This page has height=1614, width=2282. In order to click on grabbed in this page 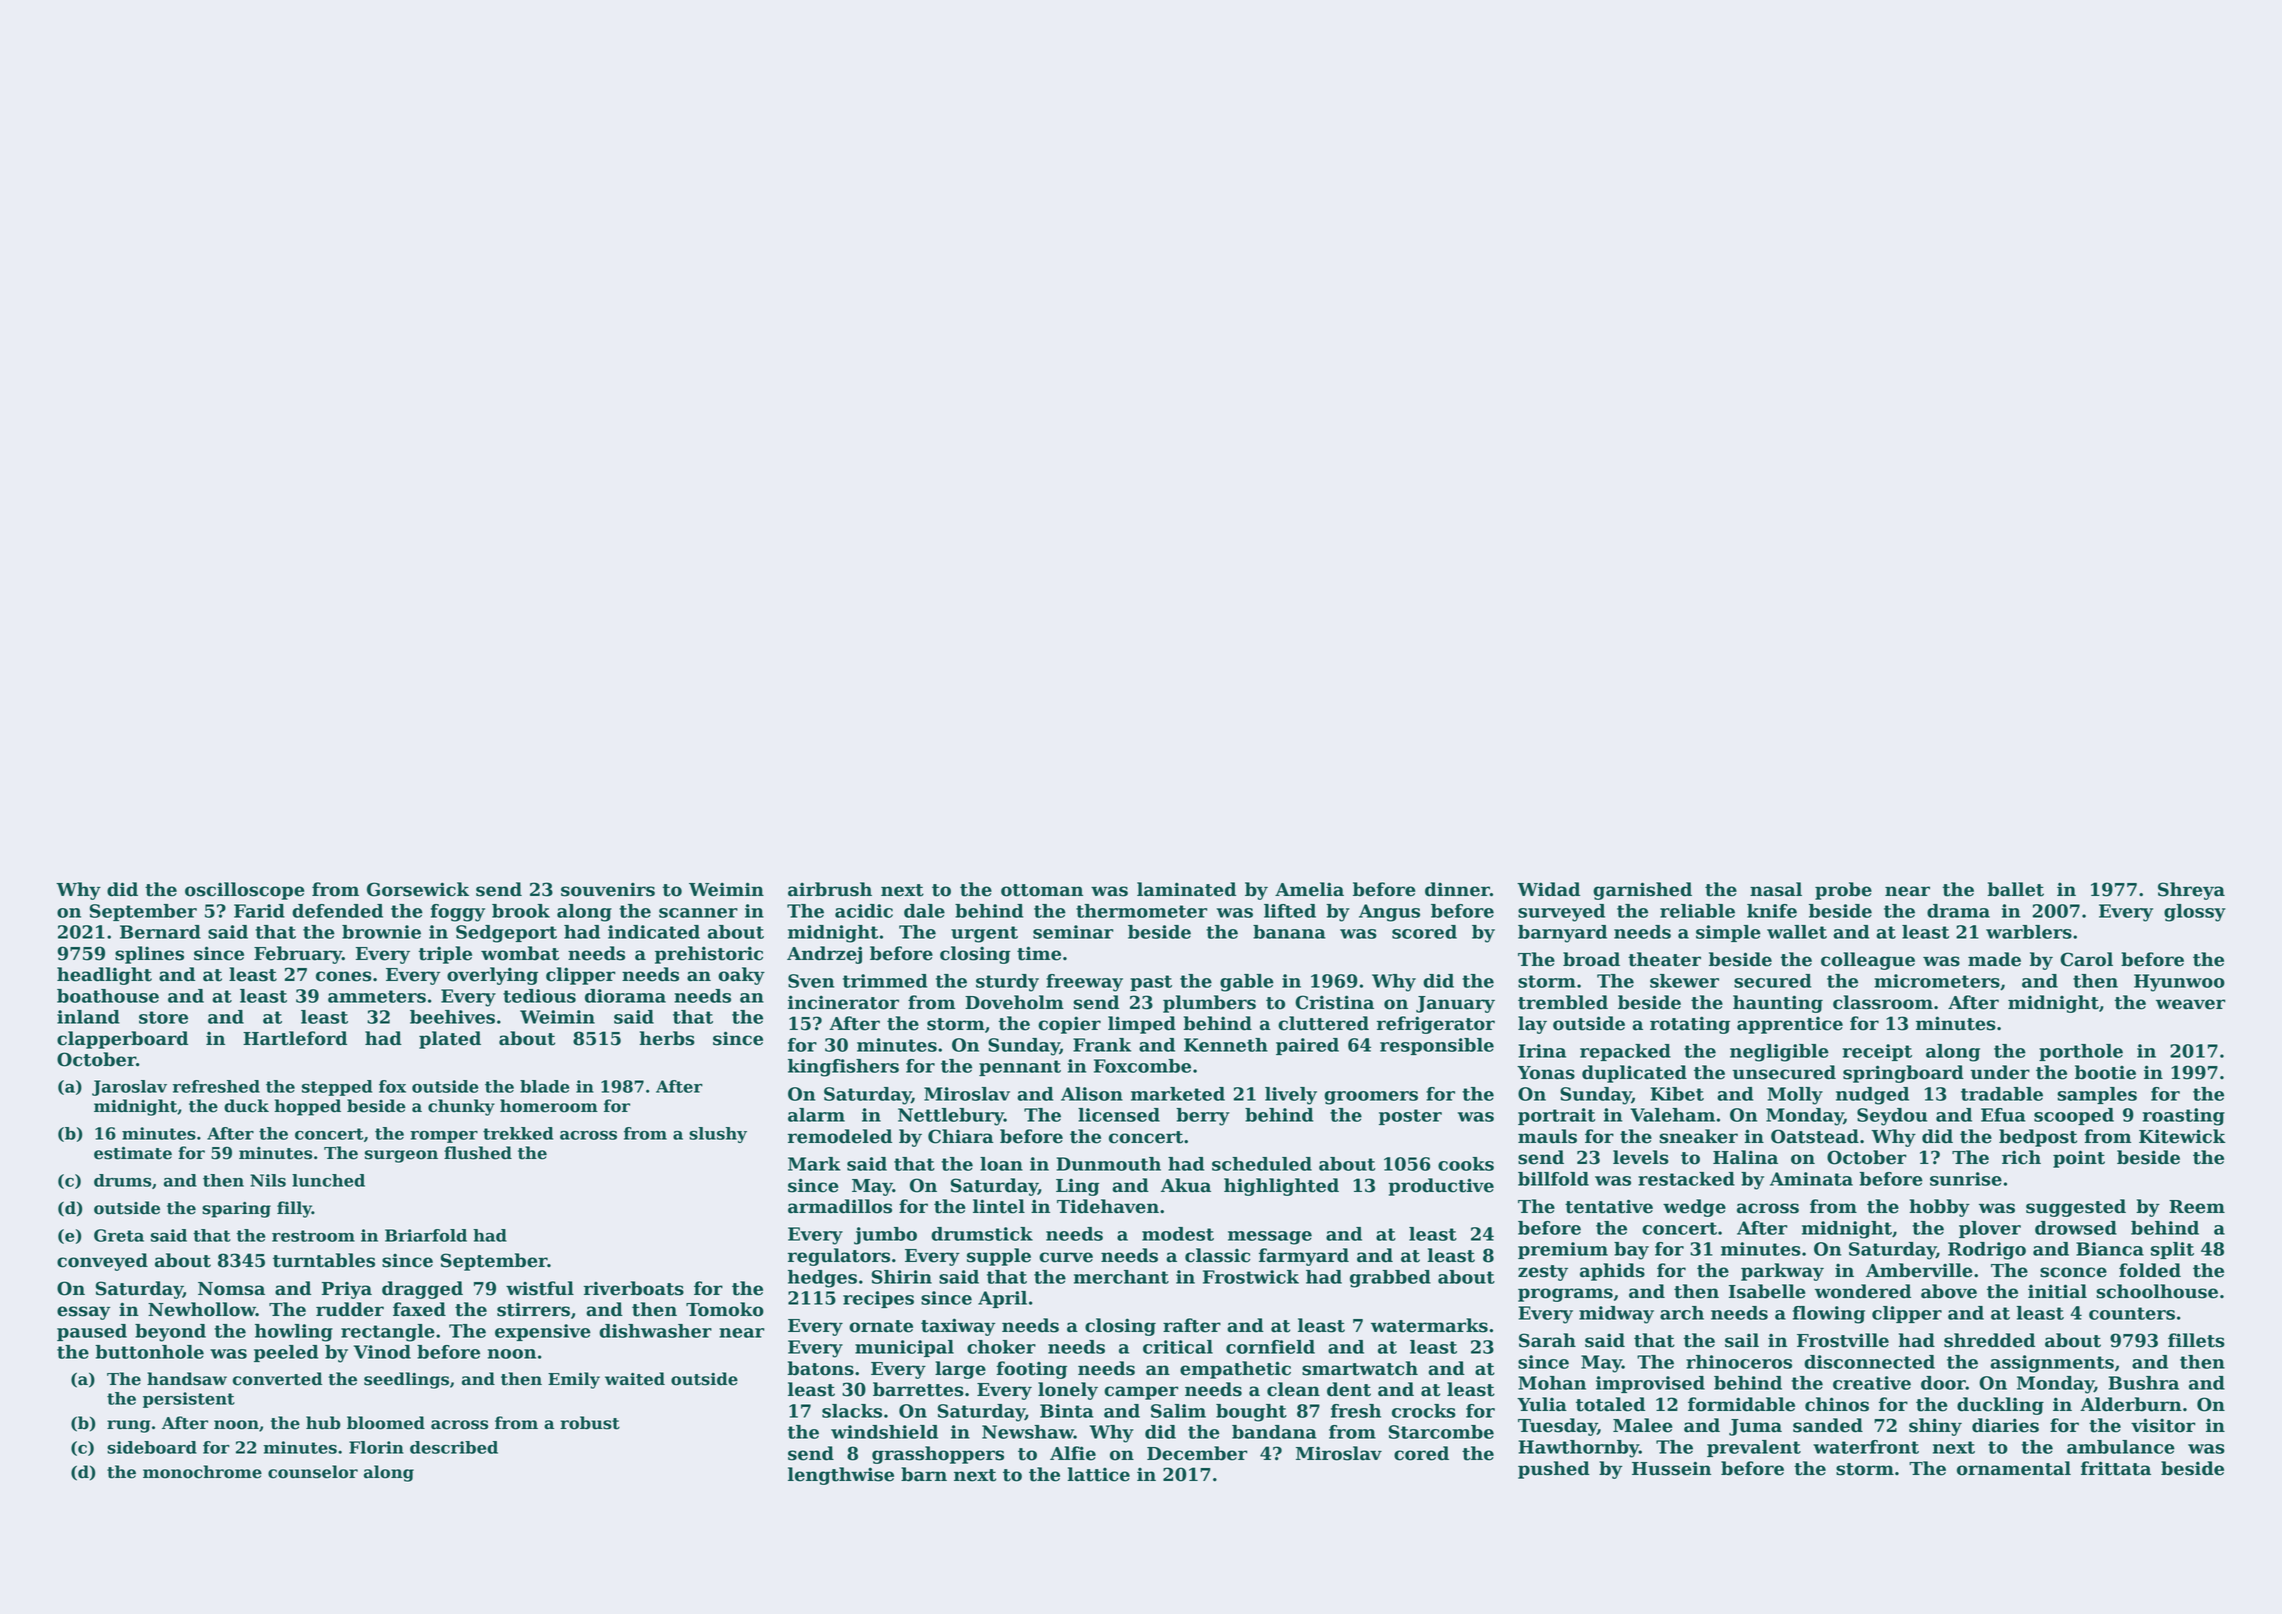, I will do `click(1390, 1279)`.
